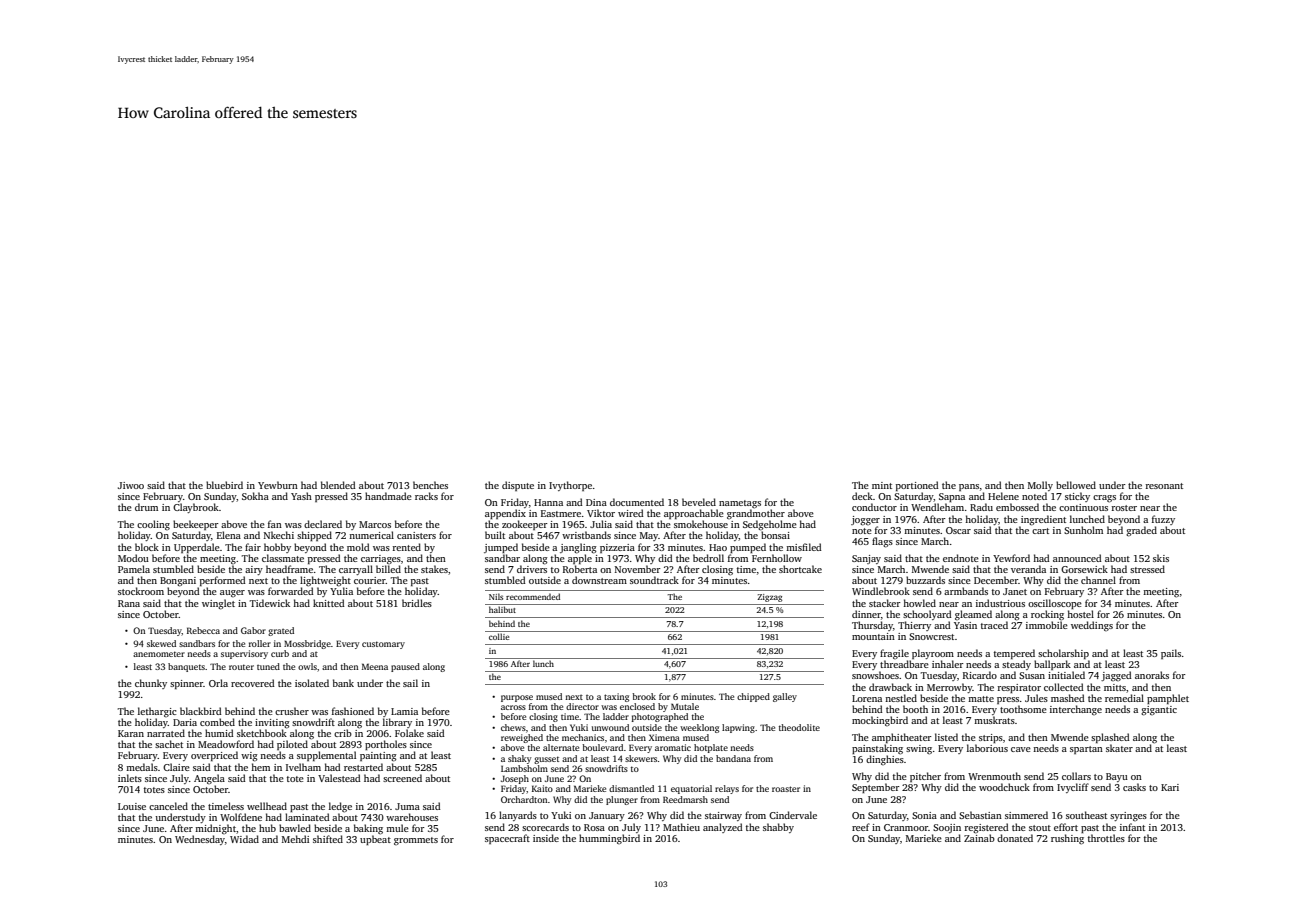 The height and width of the image is (924, 1308). Describe the element at coordinates (708, 558) in the image. I see `bedroll` at that location.
